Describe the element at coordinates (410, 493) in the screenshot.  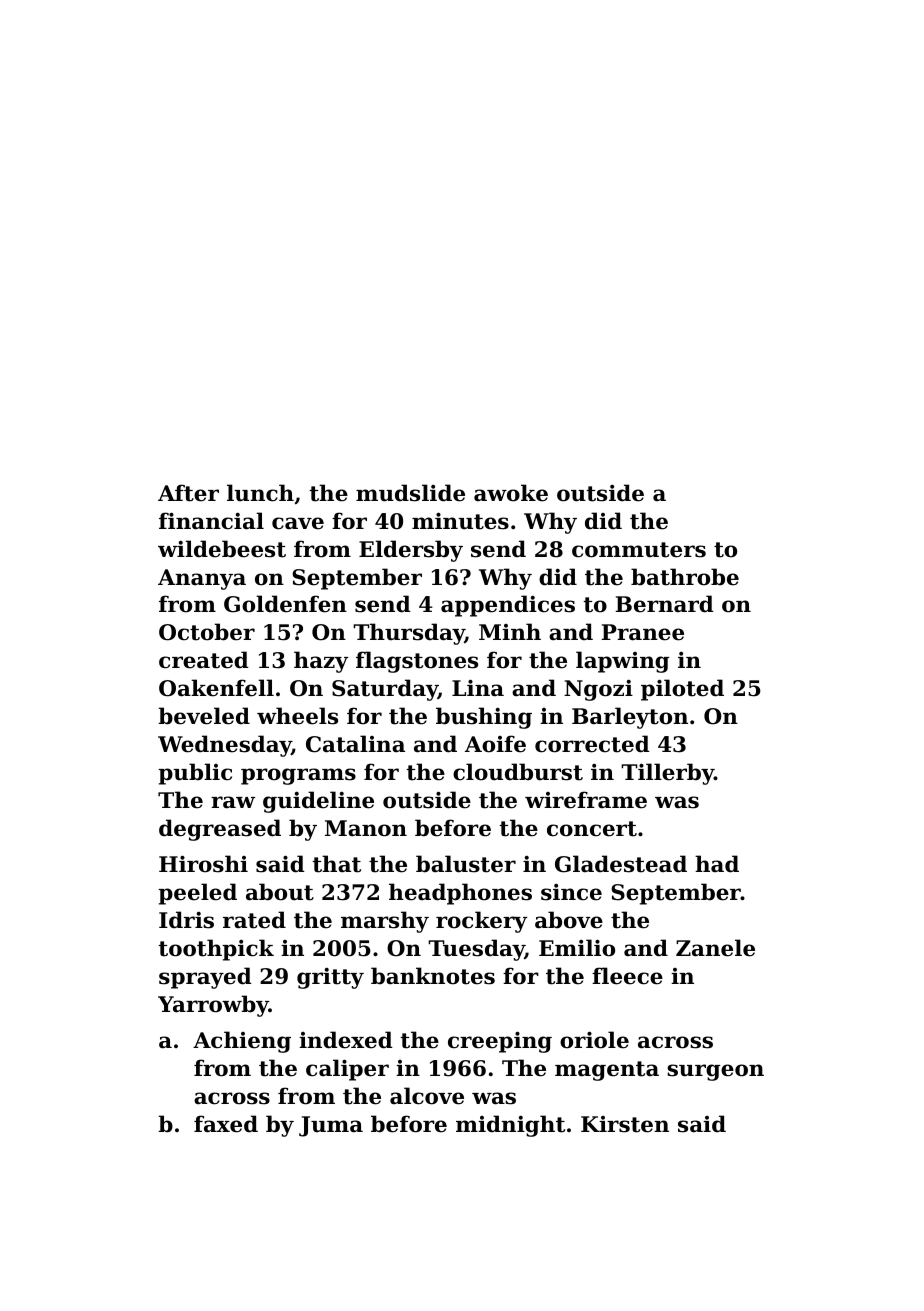
I see `mudslide` at that location.
